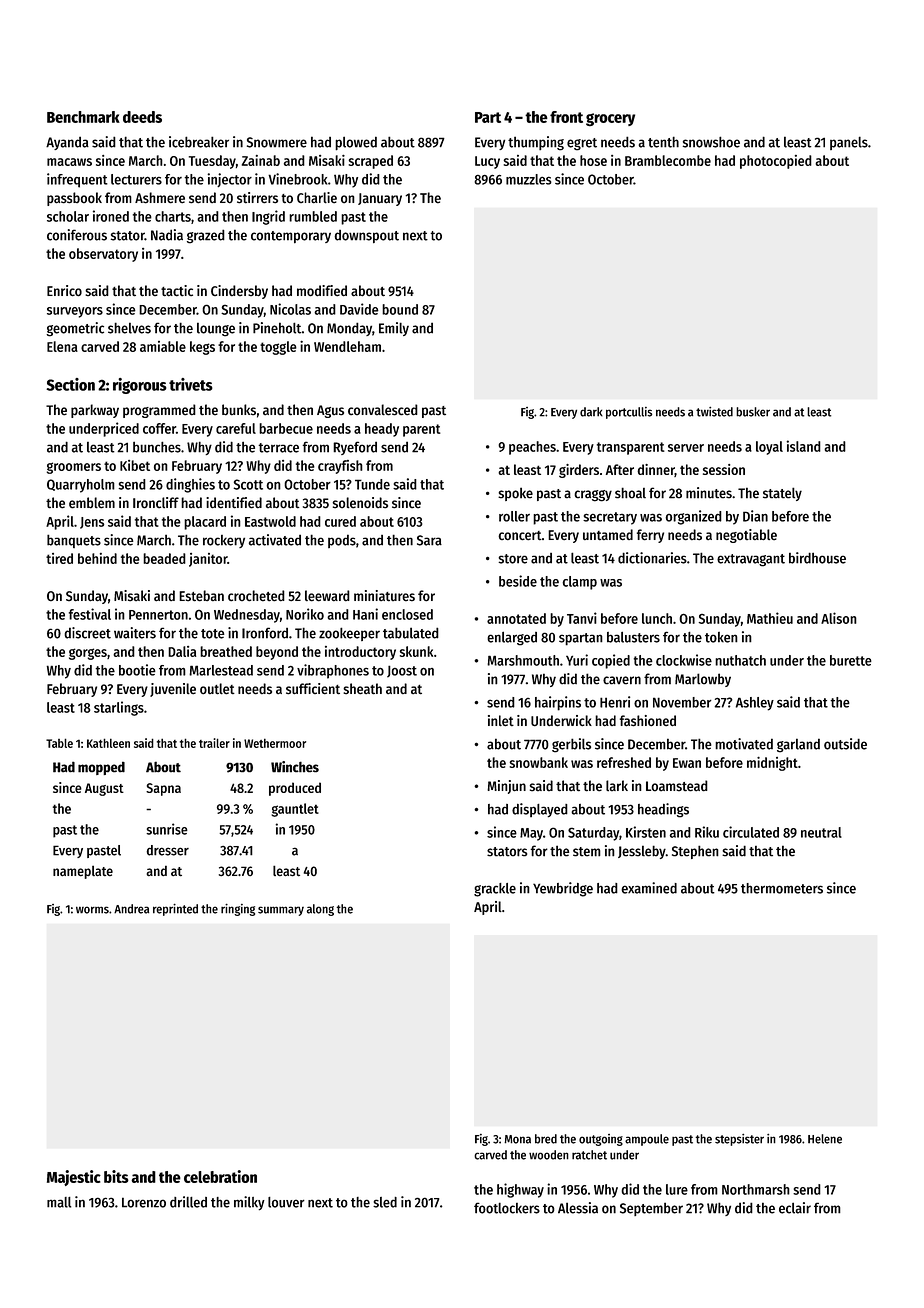 The image size is (924, 1308). I want to click on plowed, so click(356, 143).
